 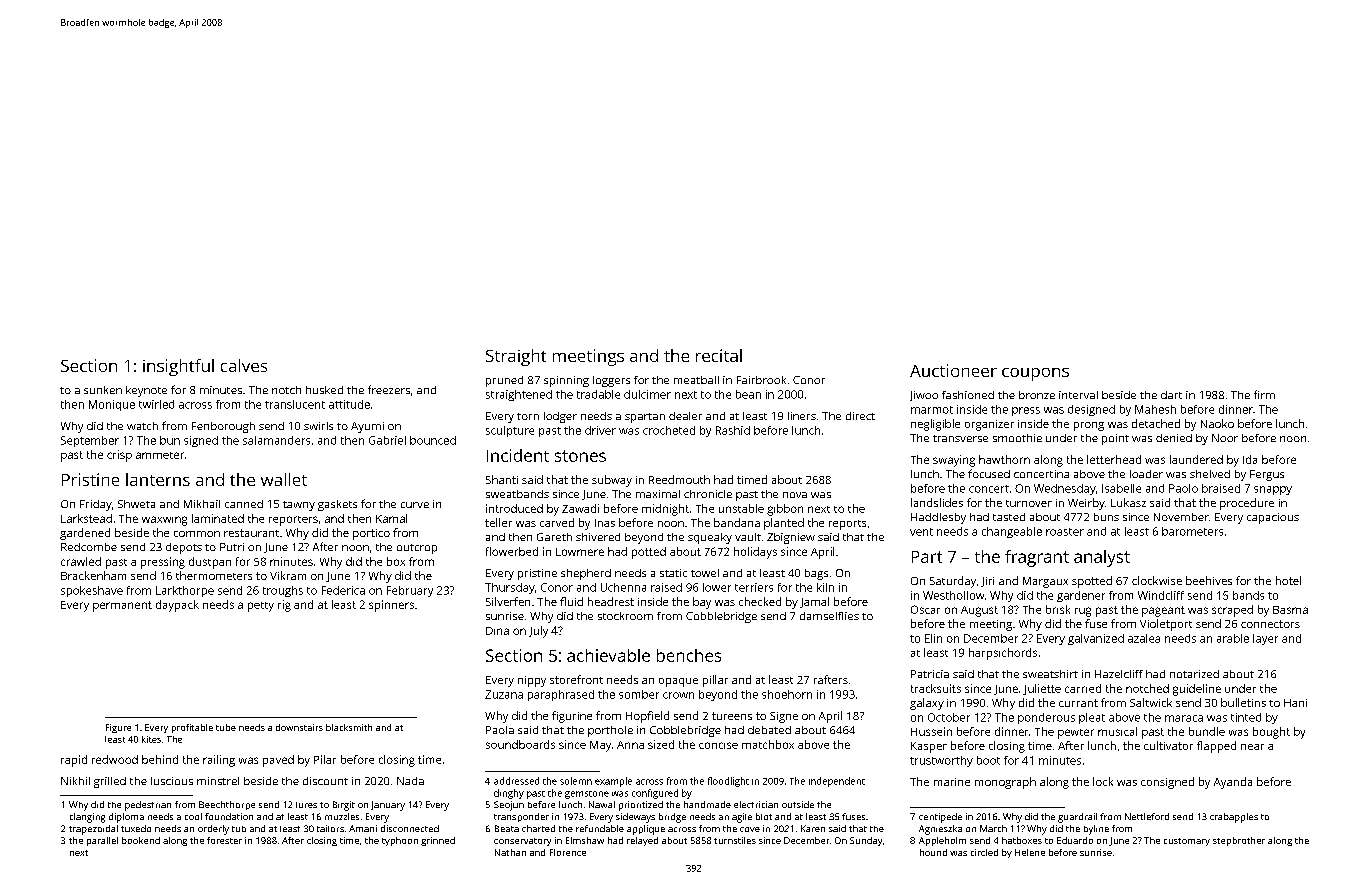 I want to click on centipede, so click(x=940, y=818).
